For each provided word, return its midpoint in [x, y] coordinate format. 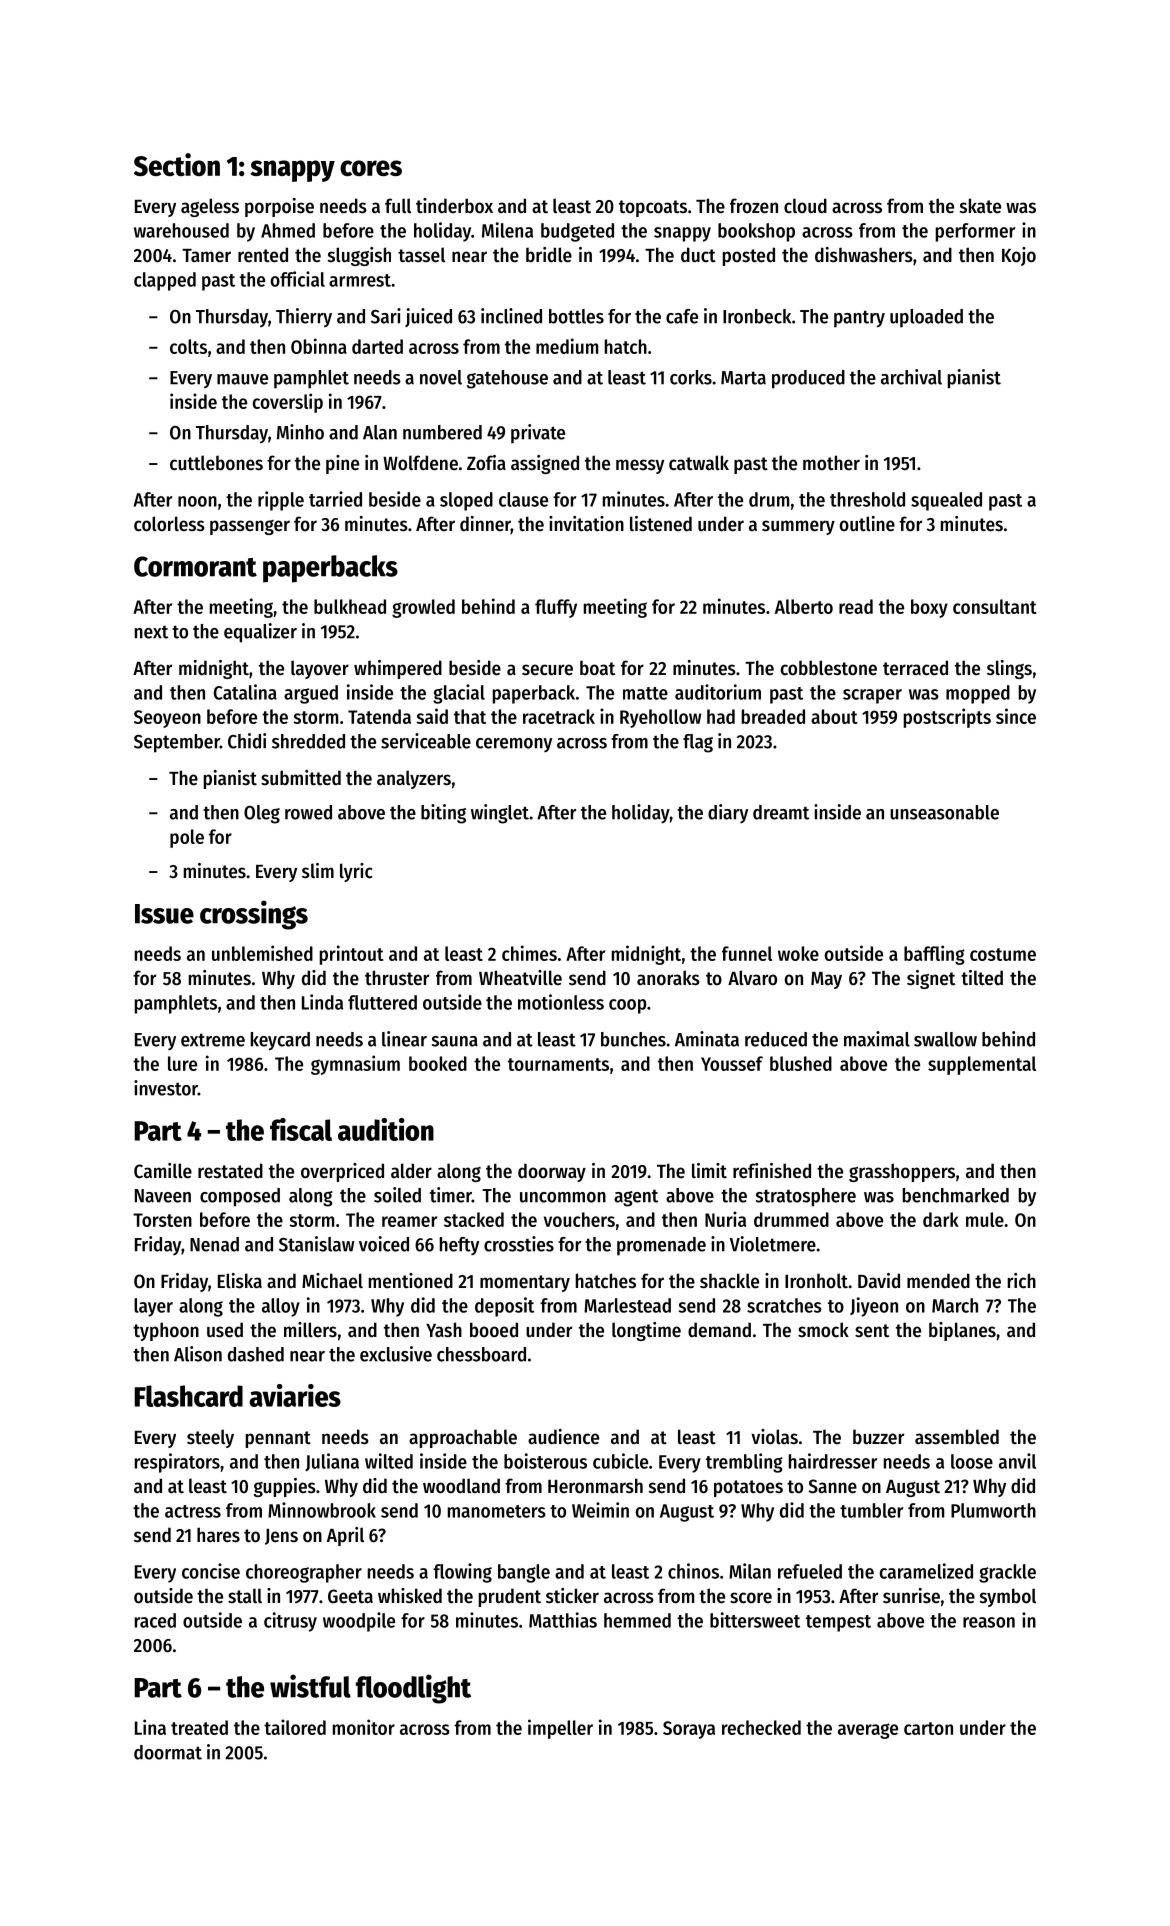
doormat [168, 1752]
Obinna [319, 346]
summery [798, 527]
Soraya [689, 1730]
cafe [682, 316]
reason [989, 1622]
